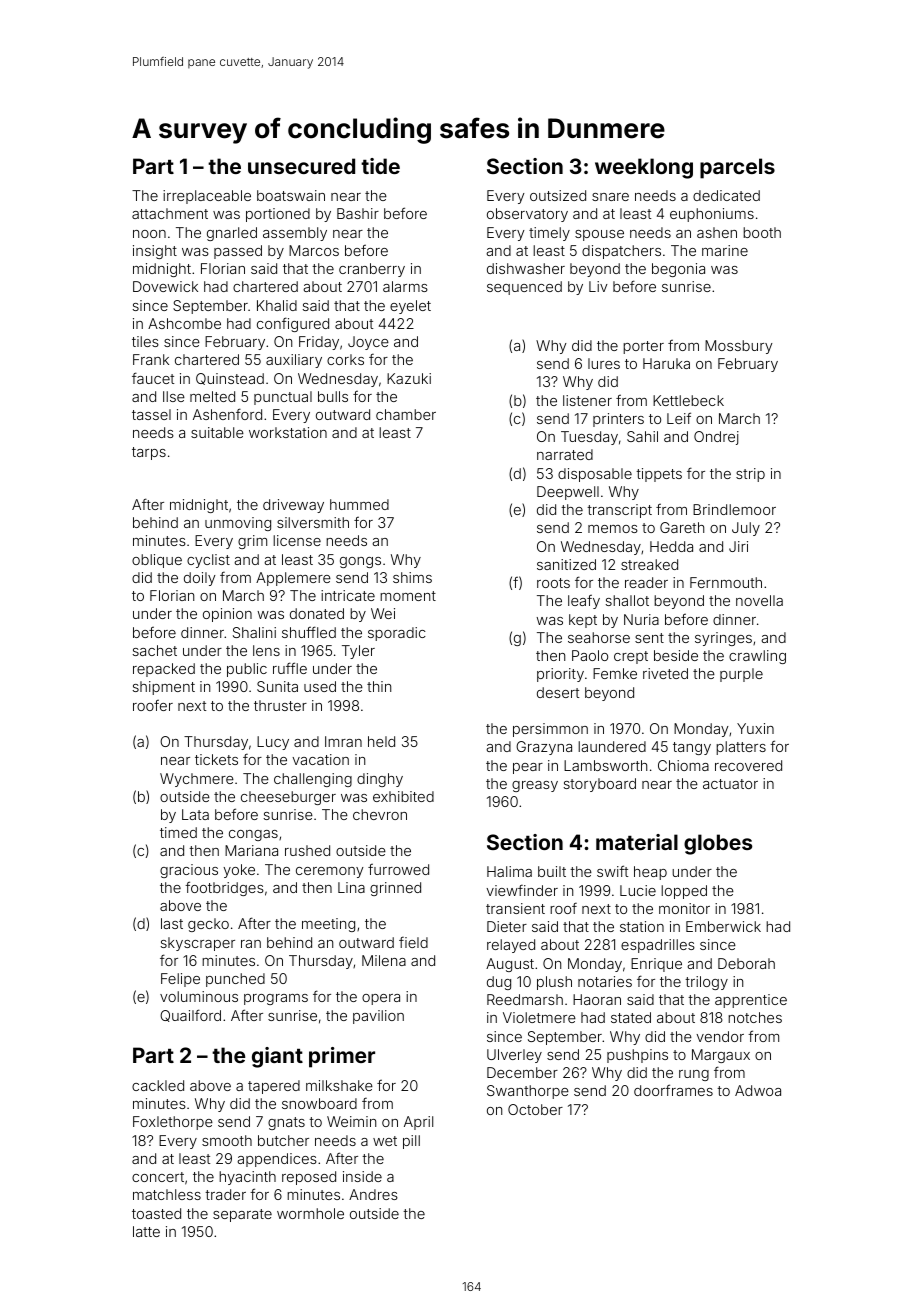  I want to click on primer, so click(342, 1057).
